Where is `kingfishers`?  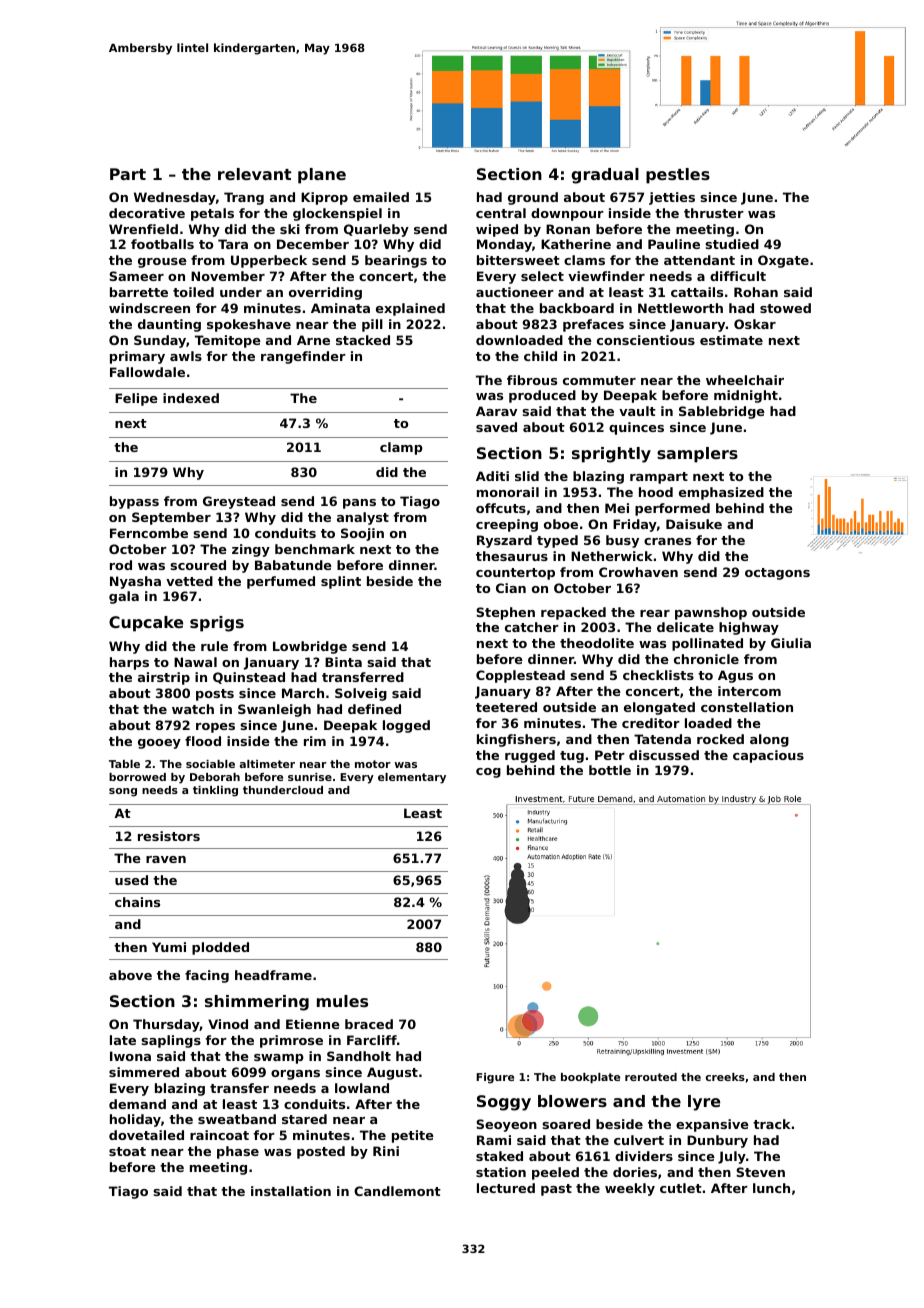 kingfishers is located at coordinates (516, 740).
